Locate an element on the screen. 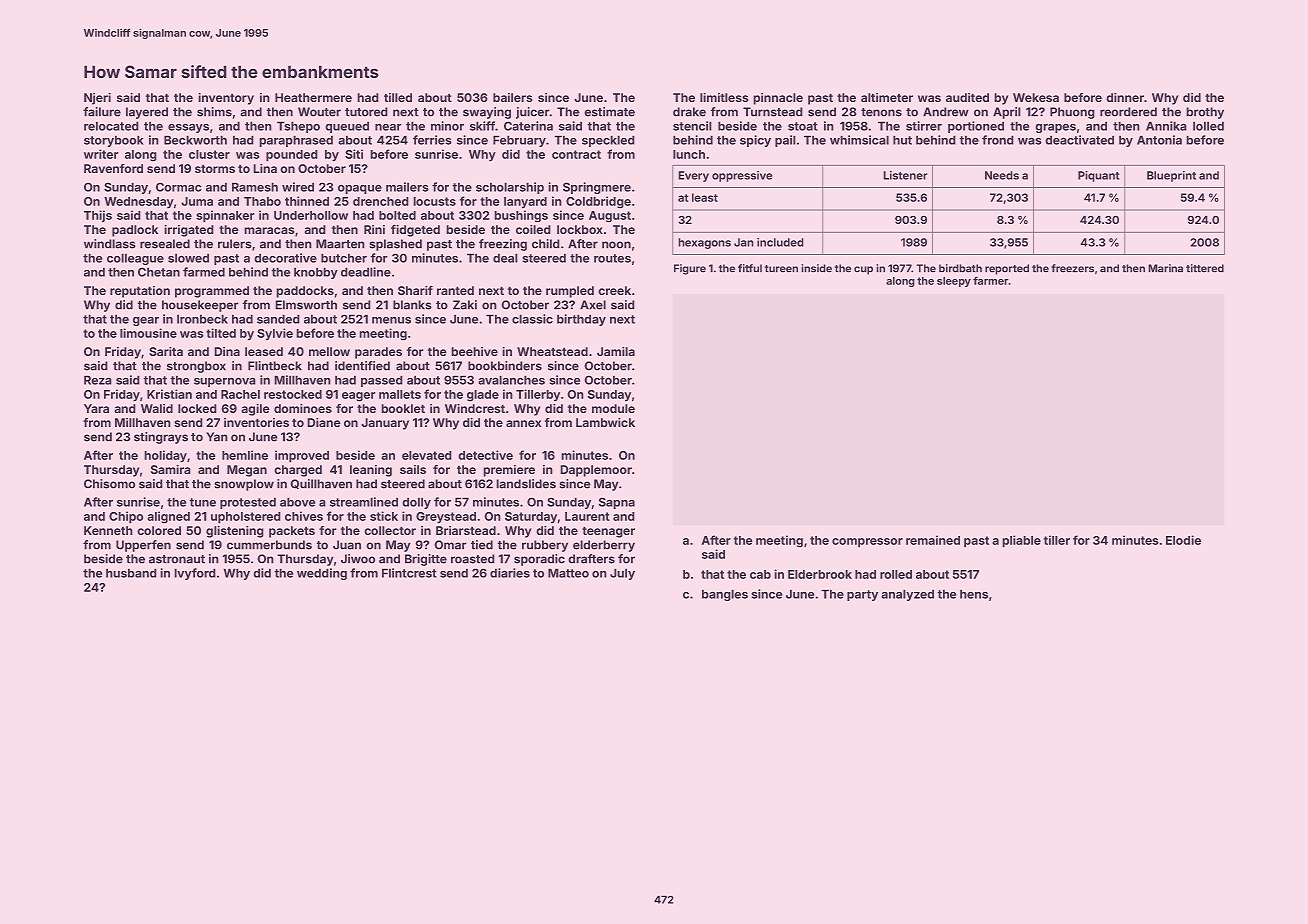 This screenshot has height=924, width=1308. husband is located at coordinates (131, 573).
